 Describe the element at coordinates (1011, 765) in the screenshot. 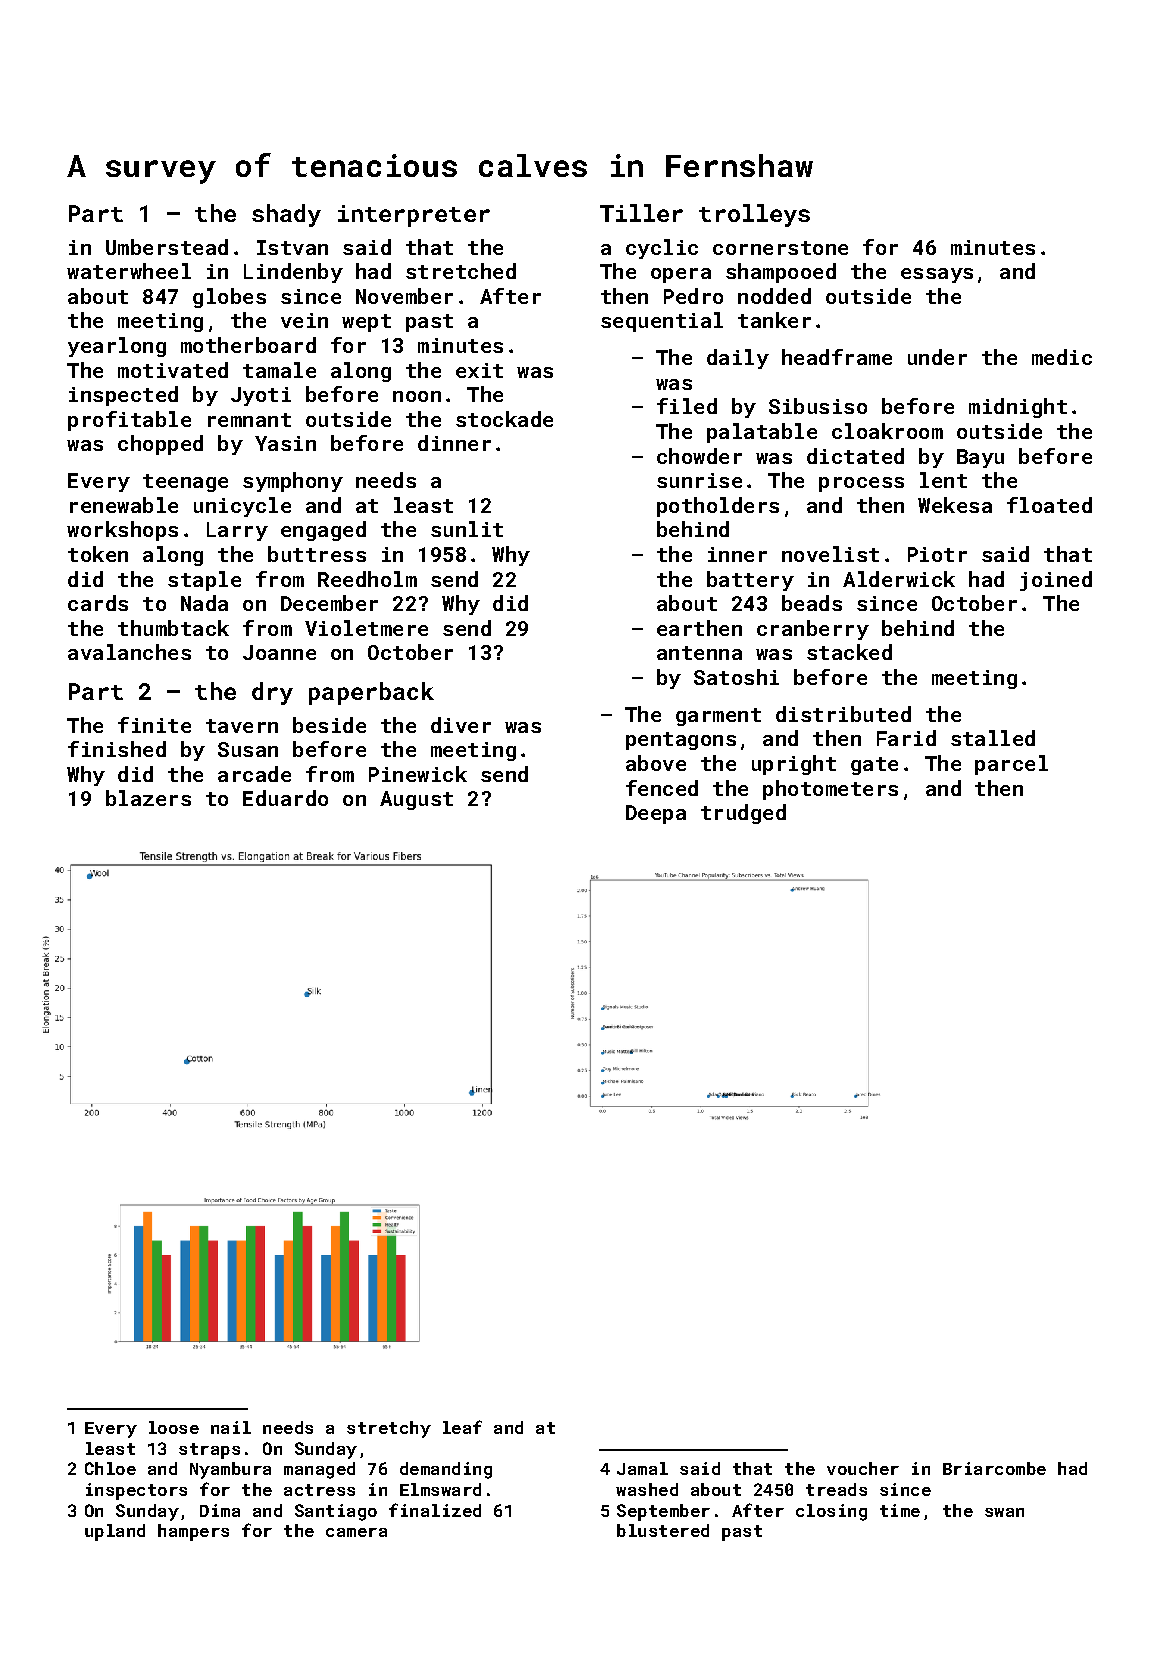

I see `parcel` at that location.
